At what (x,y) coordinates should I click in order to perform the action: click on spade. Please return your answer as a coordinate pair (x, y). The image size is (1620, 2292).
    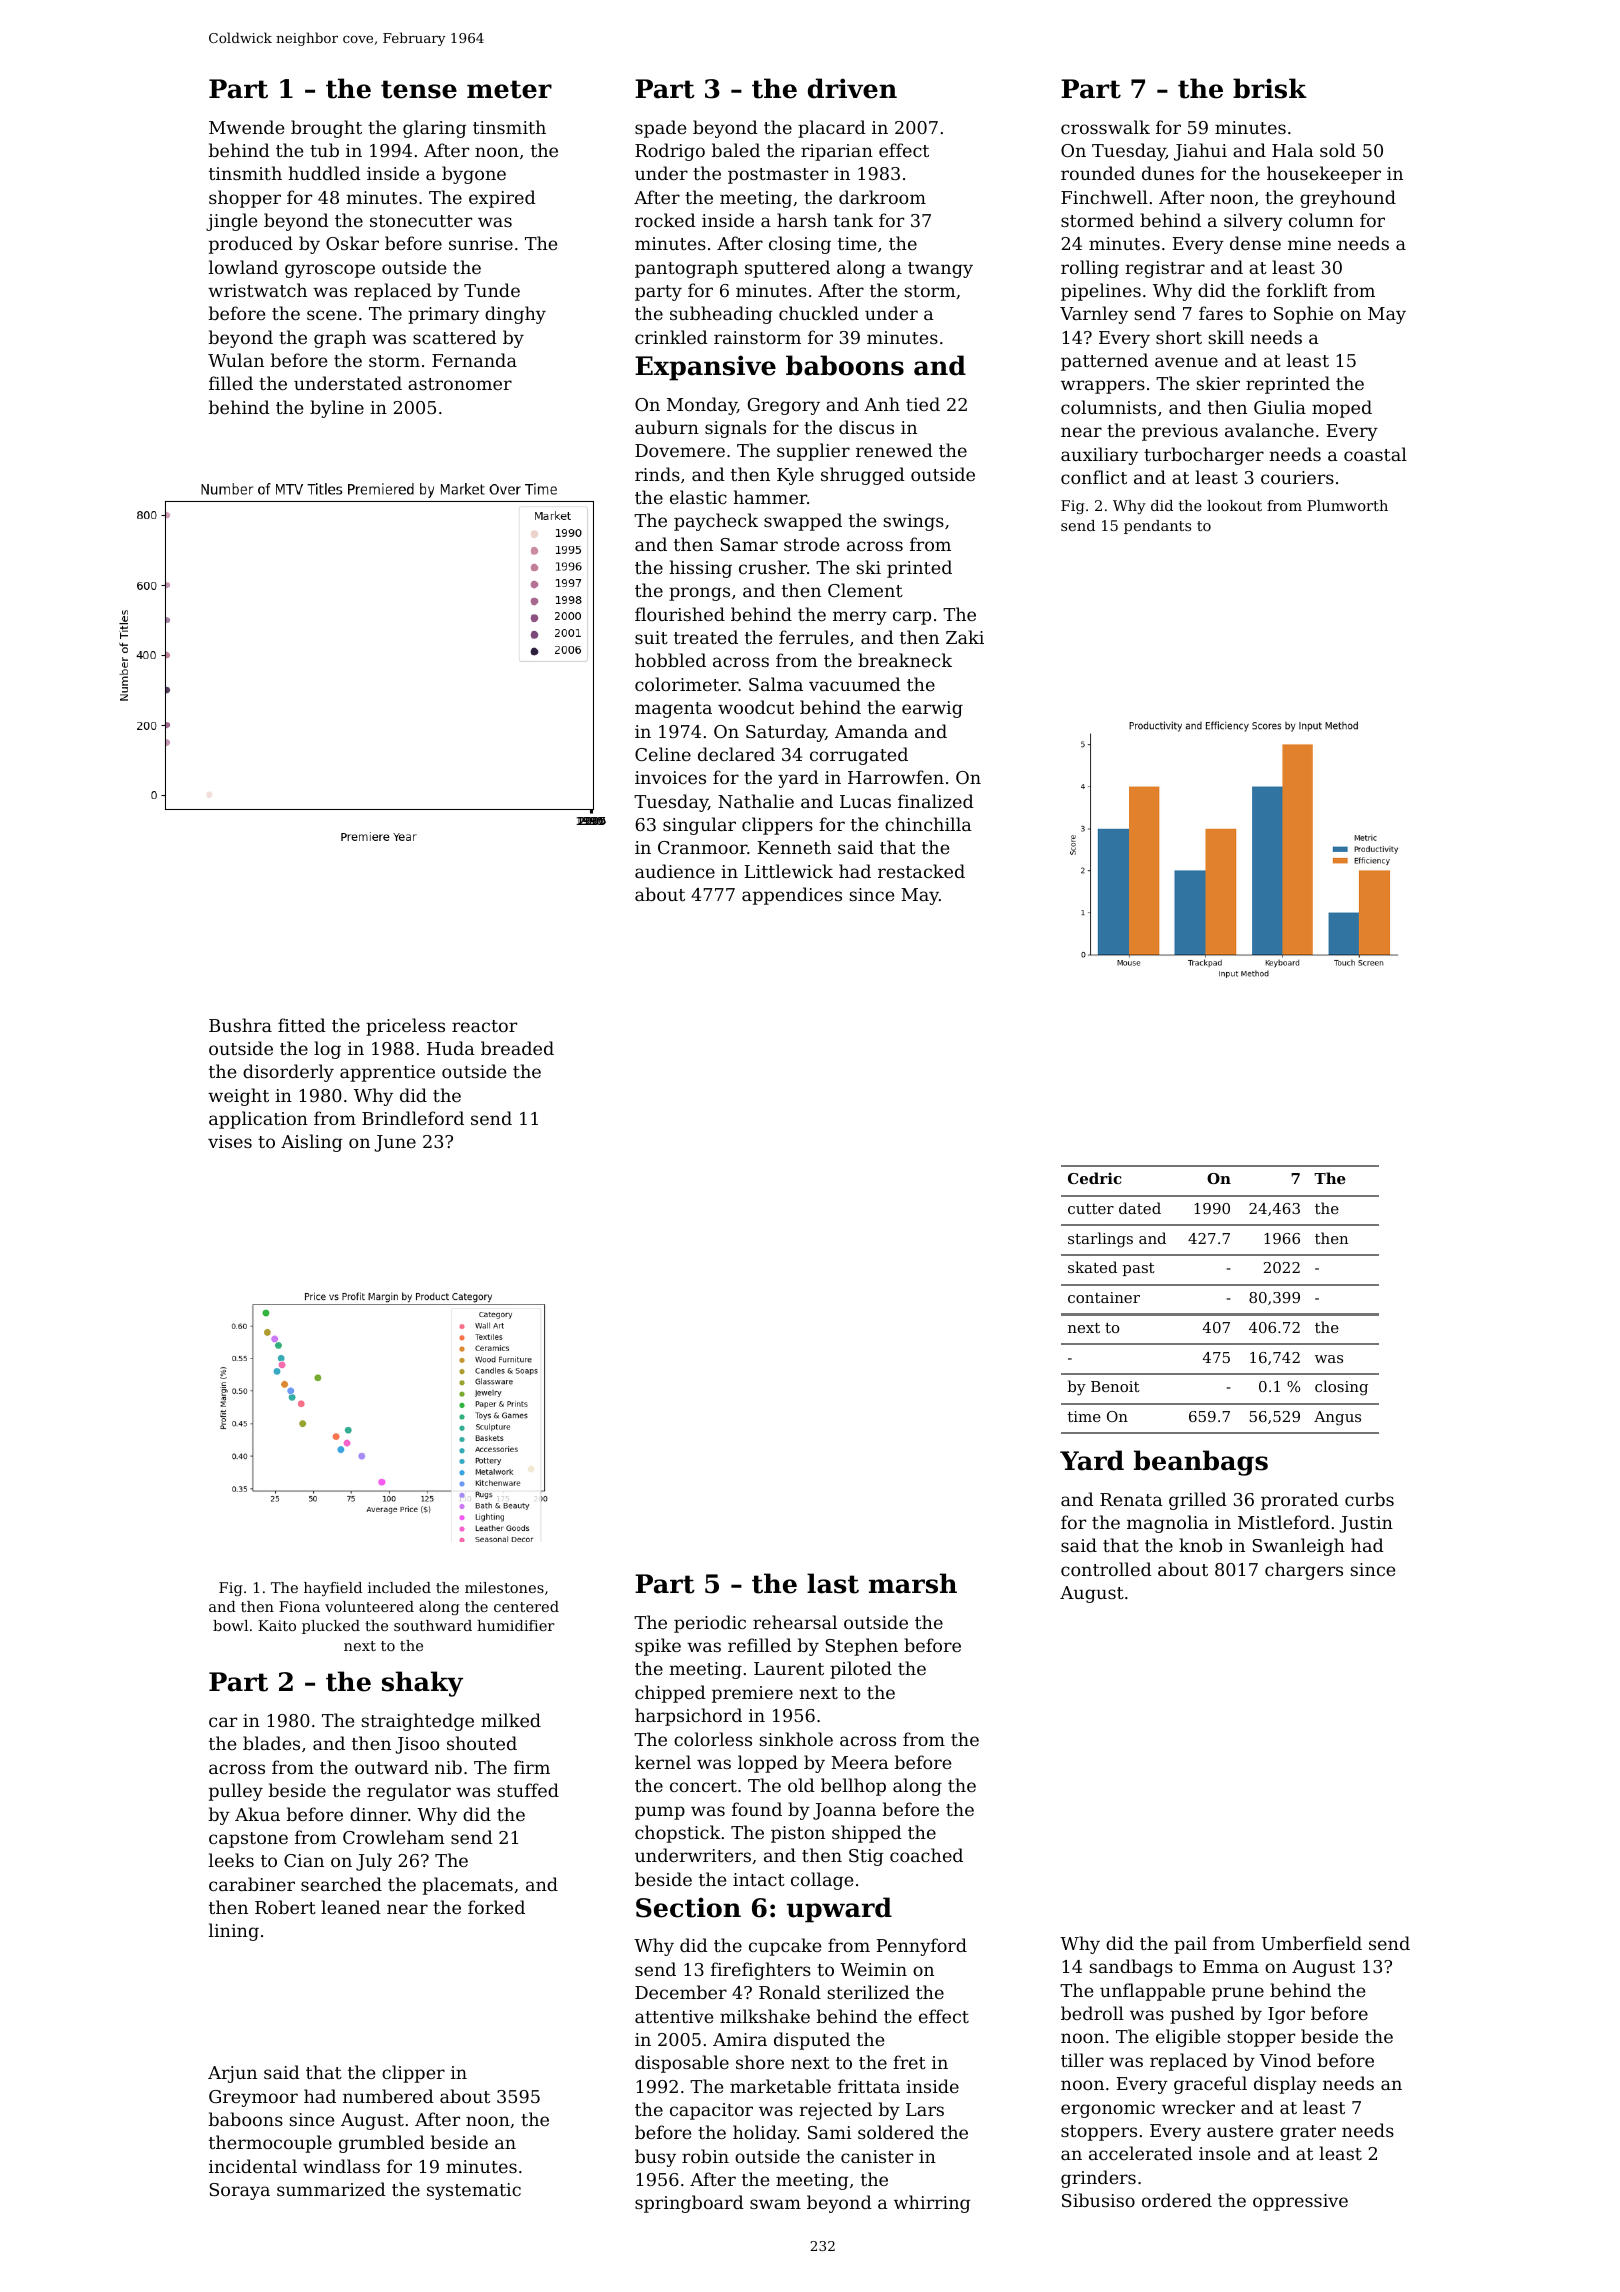
    Looking at the image, I should click on (660, 129).
